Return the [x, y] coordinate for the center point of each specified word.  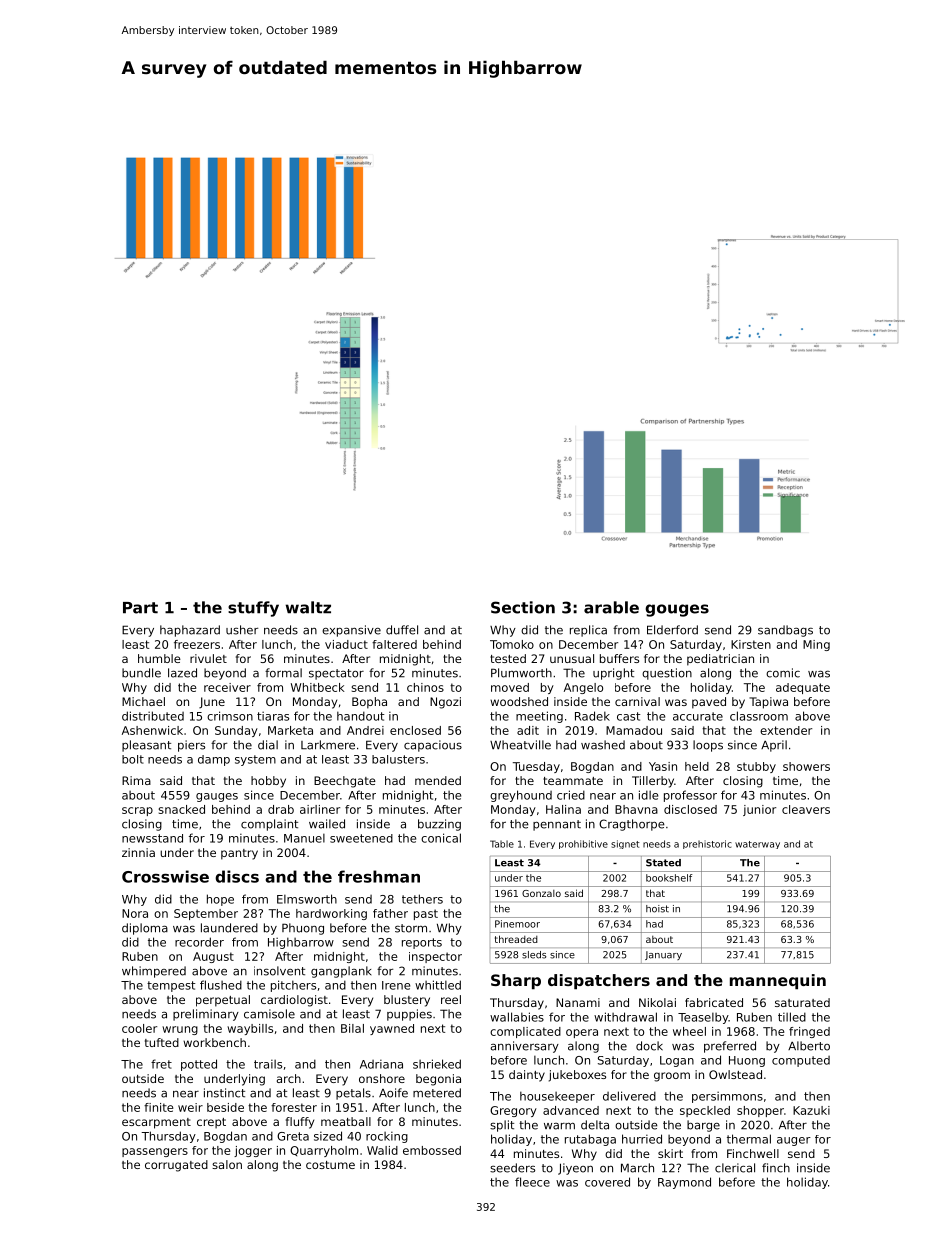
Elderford [672, 630]
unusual [572, 658]
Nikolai [657, 1002]
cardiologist [294, 1001]
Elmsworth [307, 899]
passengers [155, 1152]
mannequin [778, 982]
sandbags [785, 631]
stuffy [253, 609]
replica [588, 631]
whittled [438, 985]
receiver [227, 687]
